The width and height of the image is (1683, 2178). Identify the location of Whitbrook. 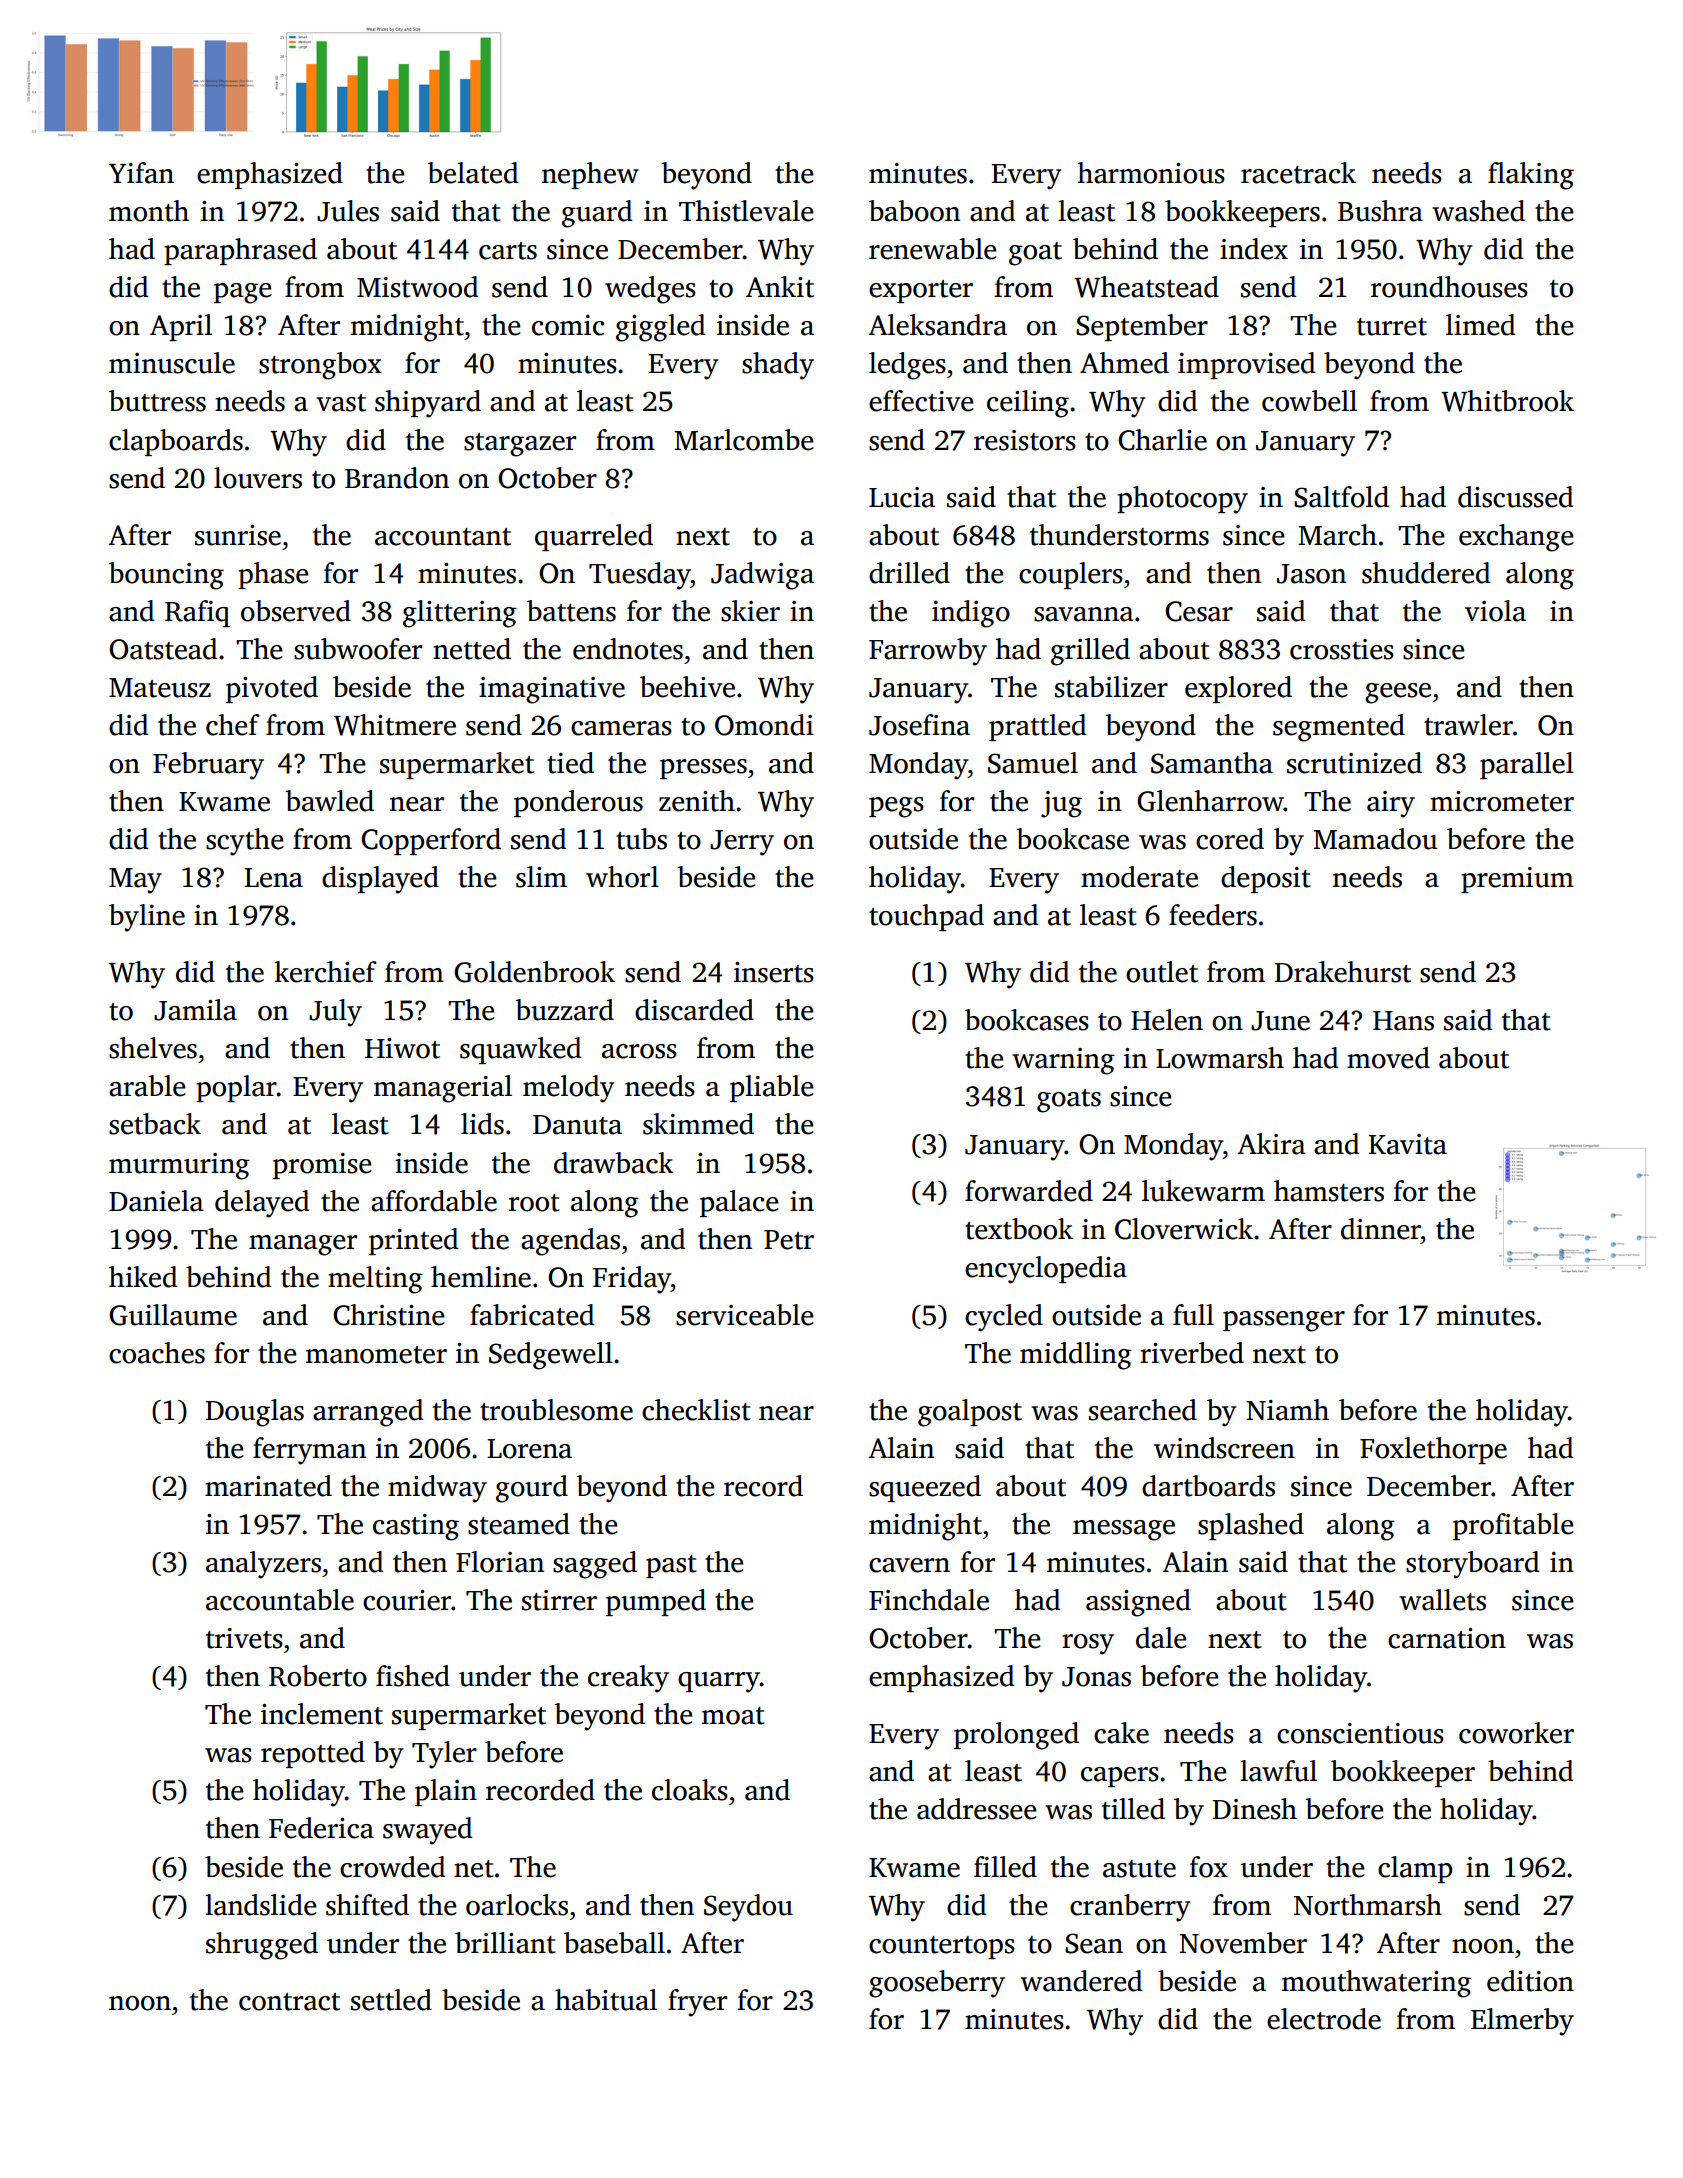
(1507, 401).
